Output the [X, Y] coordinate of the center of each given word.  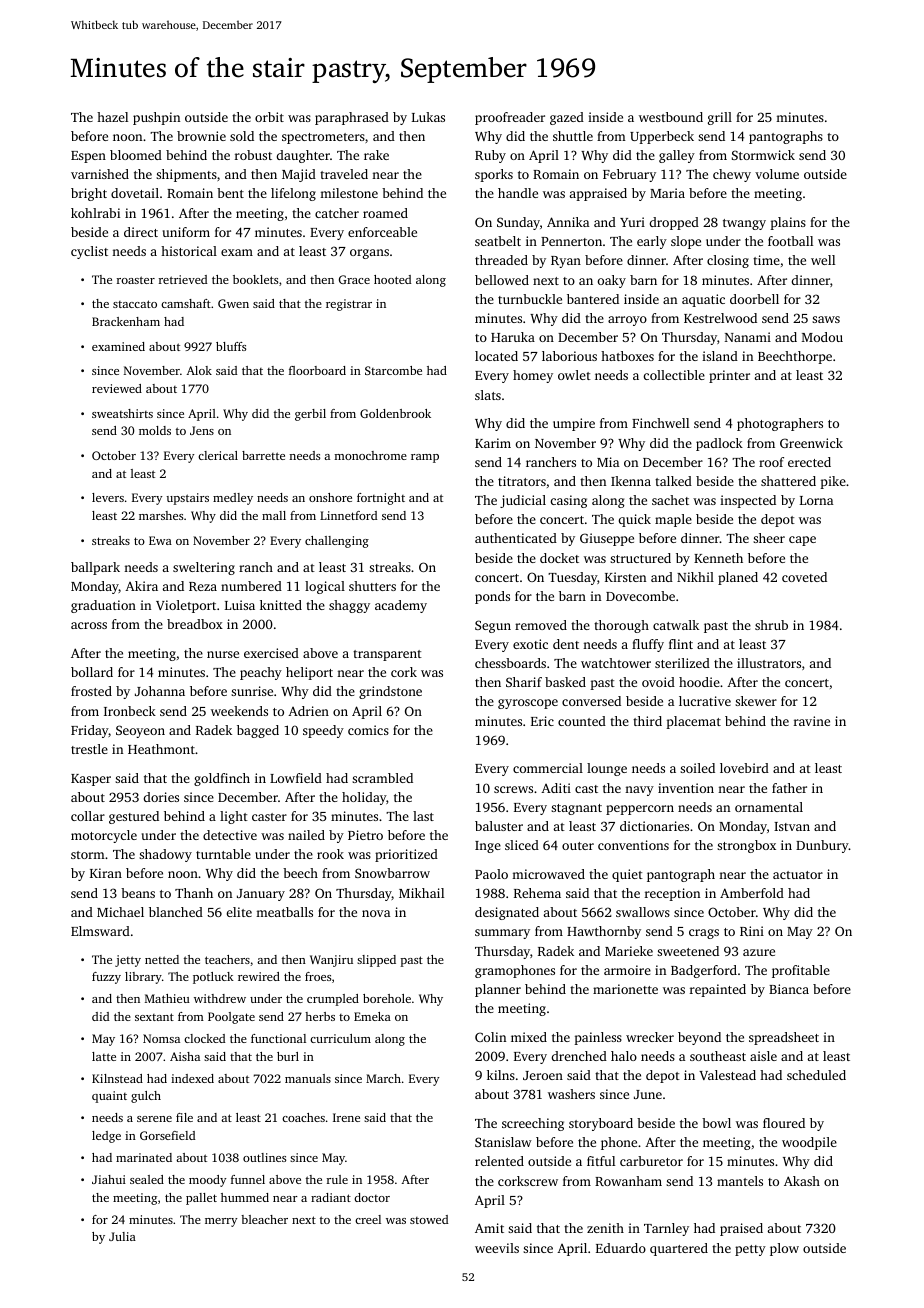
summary [502, 934]
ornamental [769, 807]
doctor [372, 1197]
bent [230, 193]
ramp [425, 458]
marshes [161, 515]
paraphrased [352, 118]
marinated [144, 1157]
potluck [213, 978]
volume [777, 174]
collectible [674, 375]
